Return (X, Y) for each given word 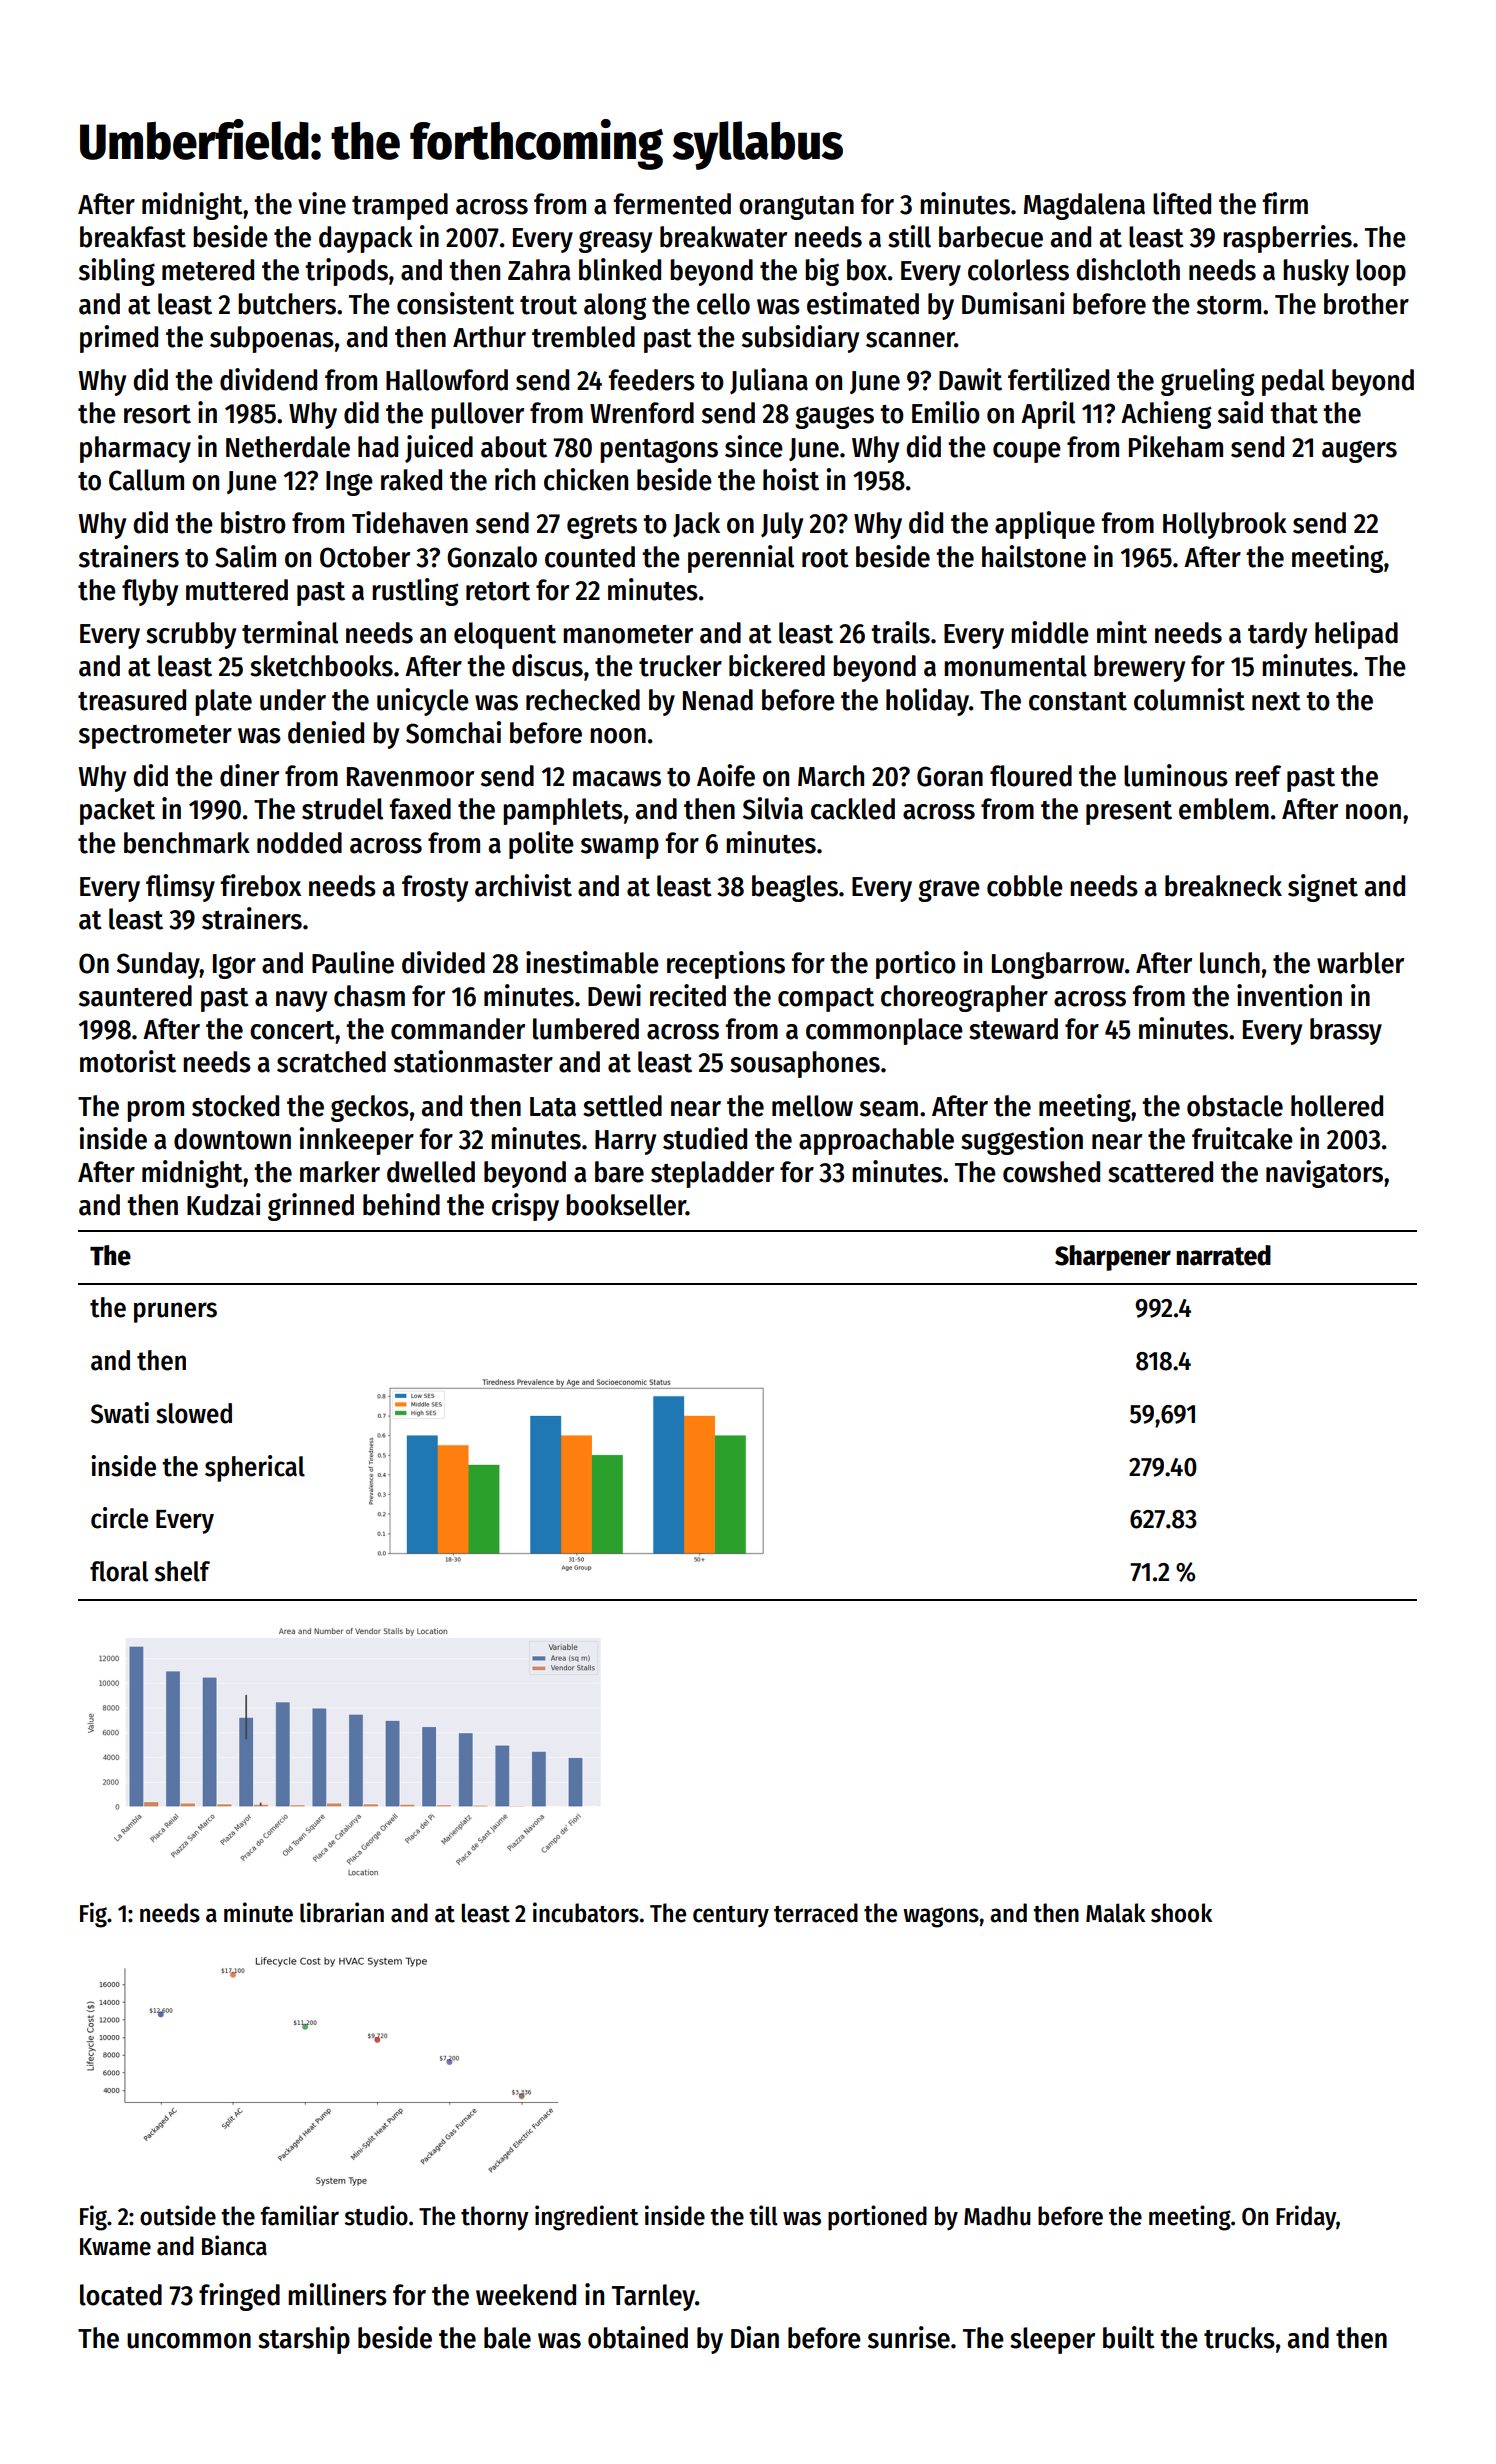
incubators (586, 1912)
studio (376, 2215)
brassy (1346, 1031)
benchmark (187, 843)
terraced (816, 1913)
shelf (182, 1571)
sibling (117, 272)
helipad (1356, 635)
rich (515, 479)
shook (1181, 1913)
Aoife (726, 775)
